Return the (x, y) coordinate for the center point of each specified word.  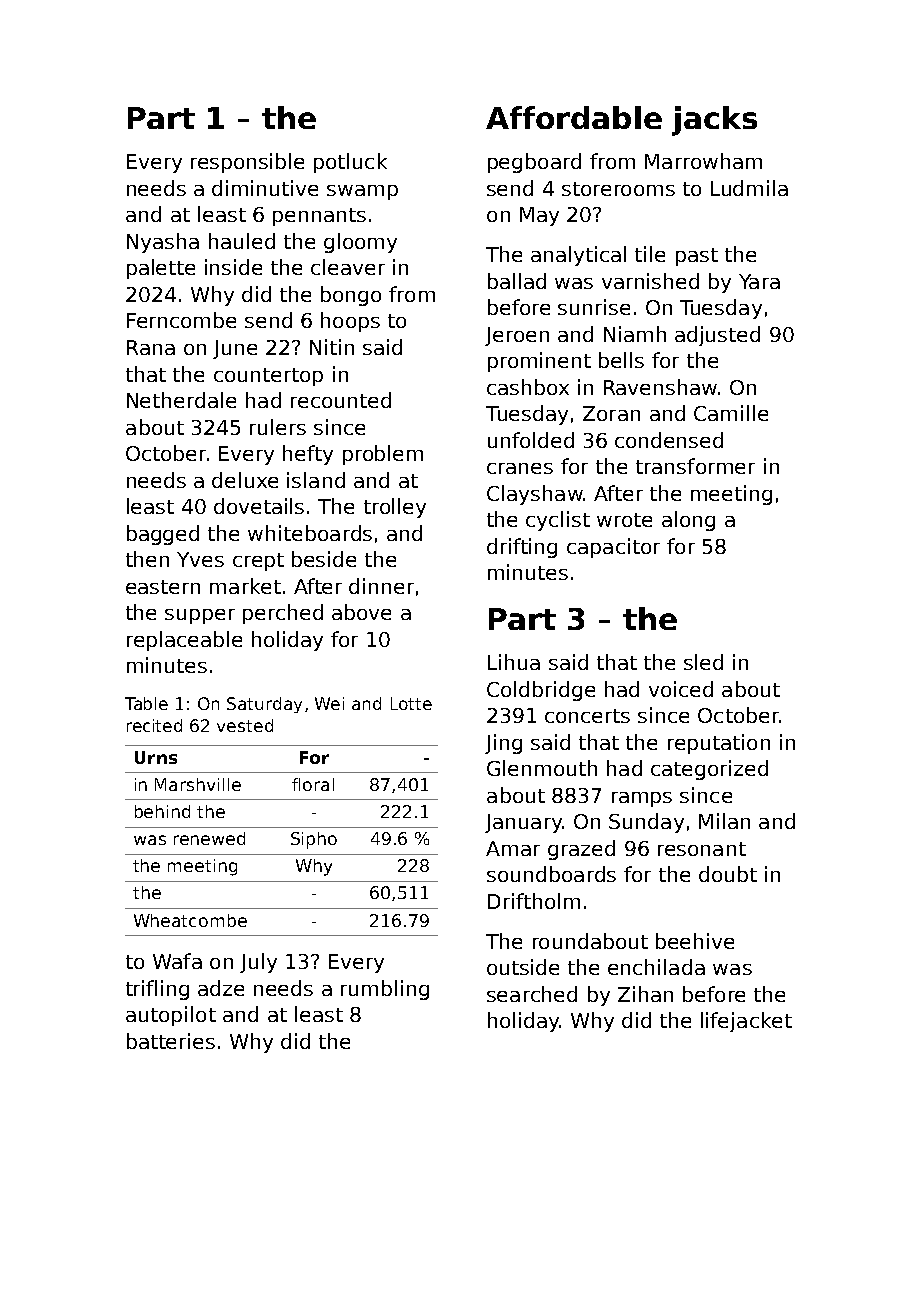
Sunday (646, 823)
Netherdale (181, 400)
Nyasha (163, 243)
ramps (642, 799)
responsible (247, 163)
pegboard (534, 163)
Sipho (314, 840)
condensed (669, 440)
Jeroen (517, 336)
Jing (503, 744)
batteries (171, 1041)
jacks (714, 121)
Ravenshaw (660, 387)
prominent (539, 362)
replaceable (184, 641)
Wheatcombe (190, 920)
